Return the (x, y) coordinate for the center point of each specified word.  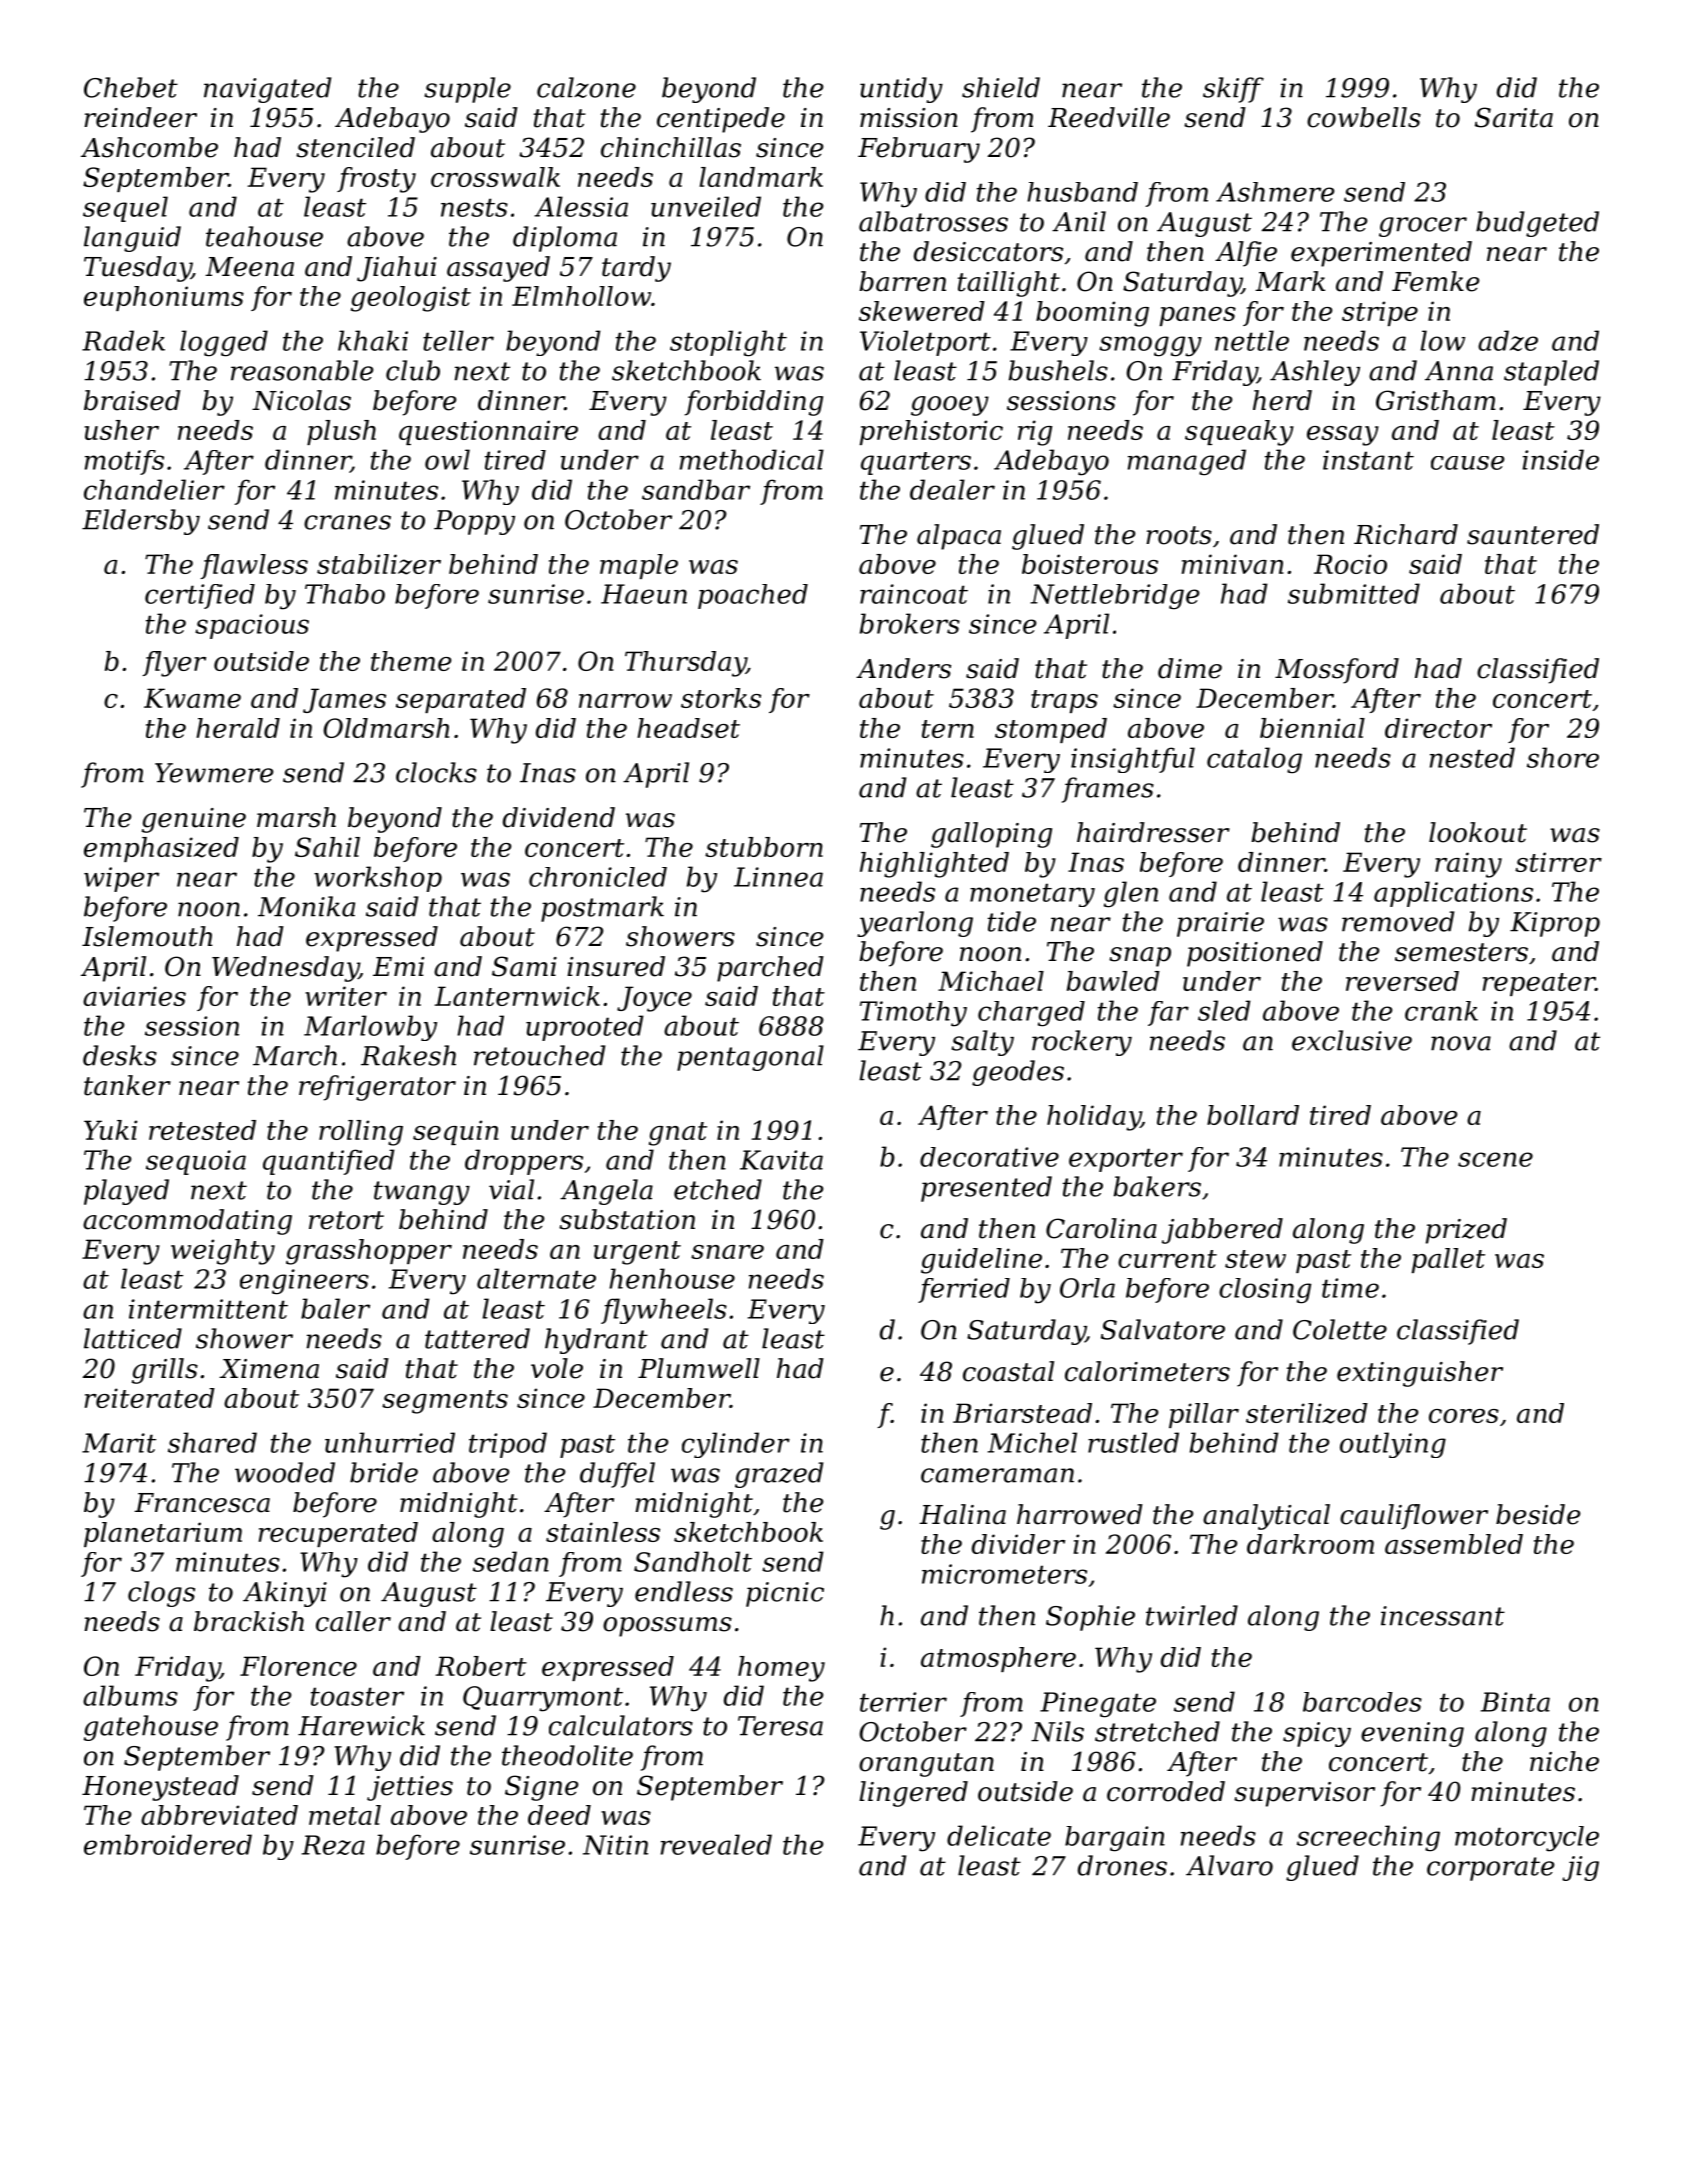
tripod (508, 1445)
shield (1001, 87)
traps (1064, 701)
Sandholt (693, 1561)
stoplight (728, 343)
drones (1122, 1865)
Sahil (327, 847)
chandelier (154, 489)
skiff (1233, 90)
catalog (1254, 760)
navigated (267, 90)
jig (1580, 1868)
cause (1467, 463)
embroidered (168, 1844)
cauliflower (1414, 1517)
